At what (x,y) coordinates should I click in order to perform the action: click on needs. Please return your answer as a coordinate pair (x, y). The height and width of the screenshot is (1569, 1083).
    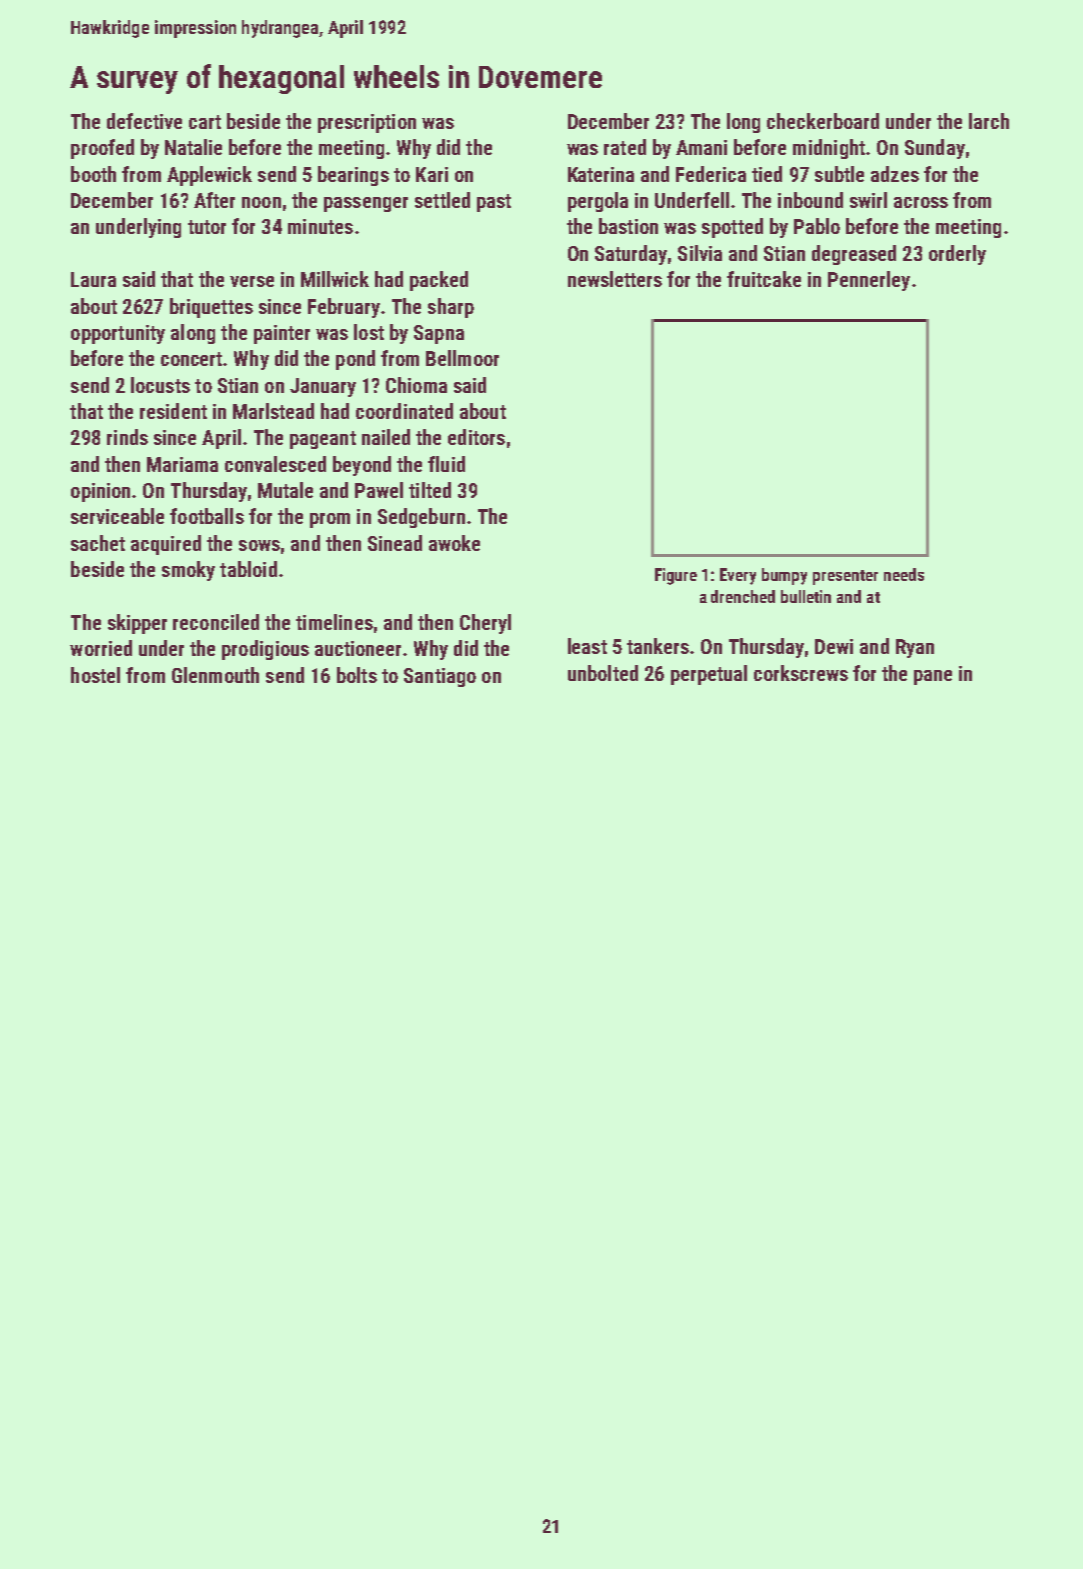
    Looking at the image, I should click on (904, 574).
